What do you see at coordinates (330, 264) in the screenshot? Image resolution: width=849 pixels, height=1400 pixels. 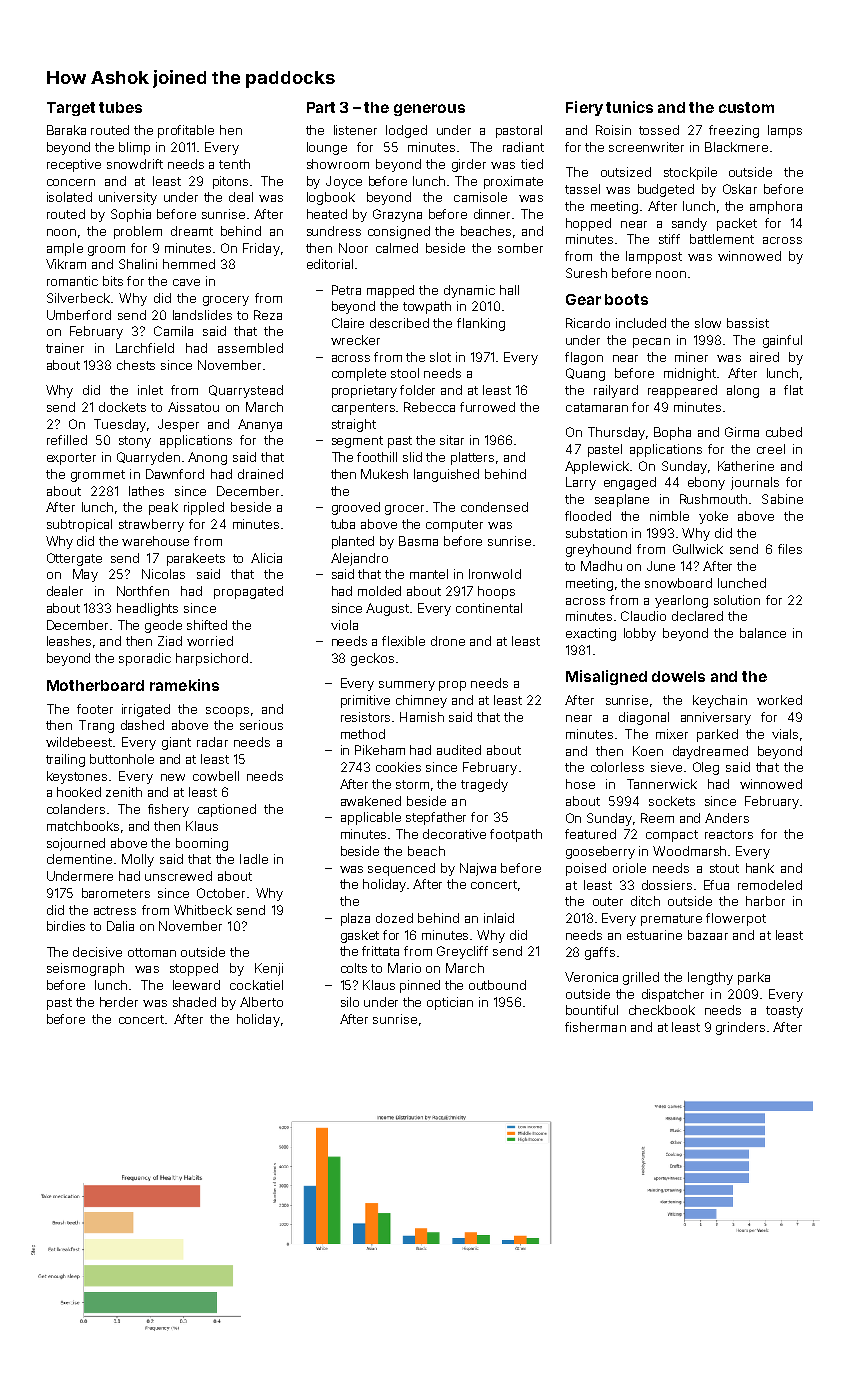 I see `editorial` at bounding box center [330, 264].
